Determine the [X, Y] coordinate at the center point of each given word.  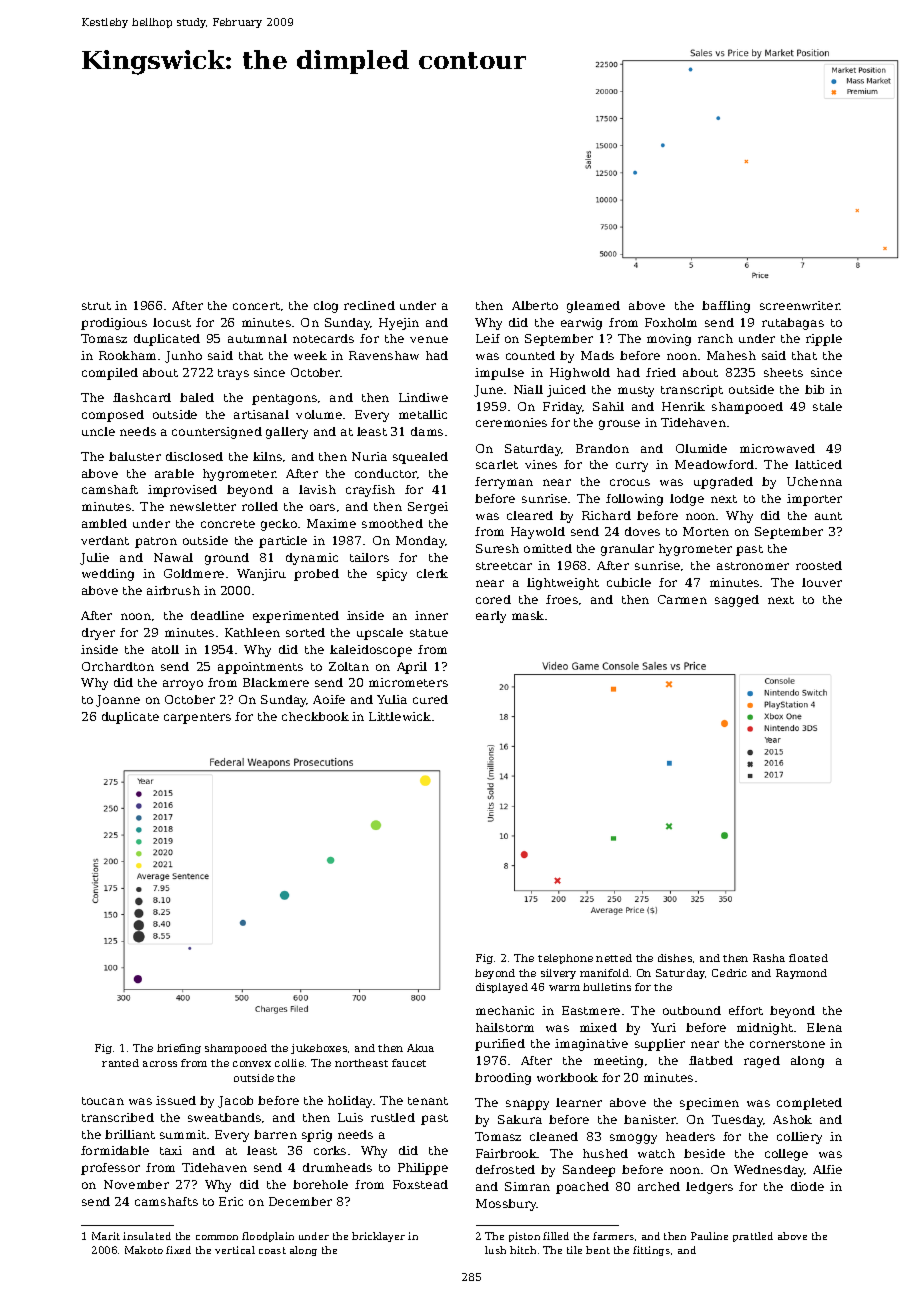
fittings [651, 1251]
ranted [120, 1063]
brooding [503, 1079]
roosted [819, 565]
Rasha [769, 958]
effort [746, 1010]
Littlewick [400, 716]
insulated [147, 1236]
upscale [380, 634]
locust [172, 322]
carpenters [197, 718]
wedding [108, 575]
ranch [715, 338]
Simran [527, 1186]
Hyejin [399, 324]
